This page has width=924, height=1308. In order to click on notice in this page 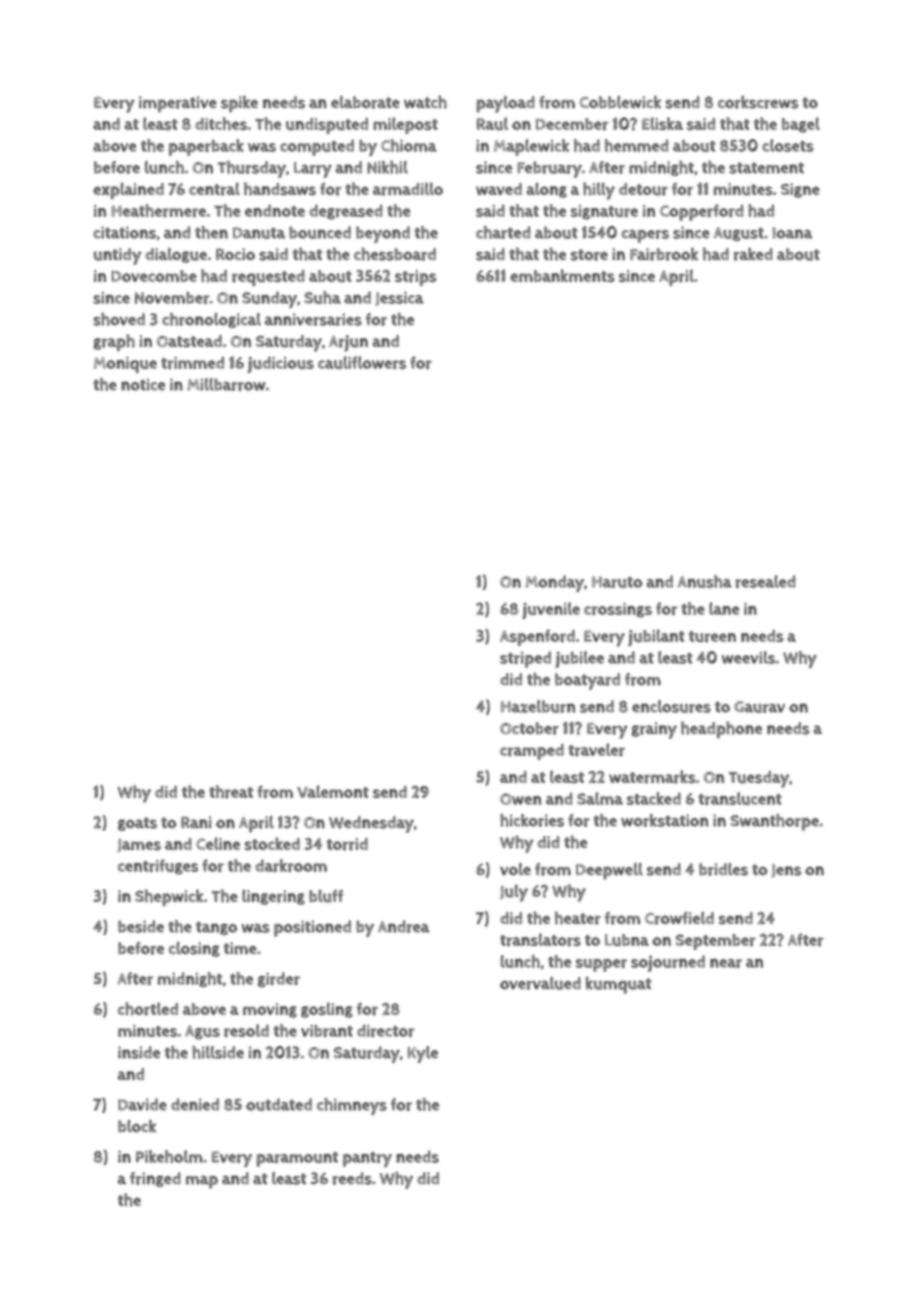, I will do `click(143, 384)`.
